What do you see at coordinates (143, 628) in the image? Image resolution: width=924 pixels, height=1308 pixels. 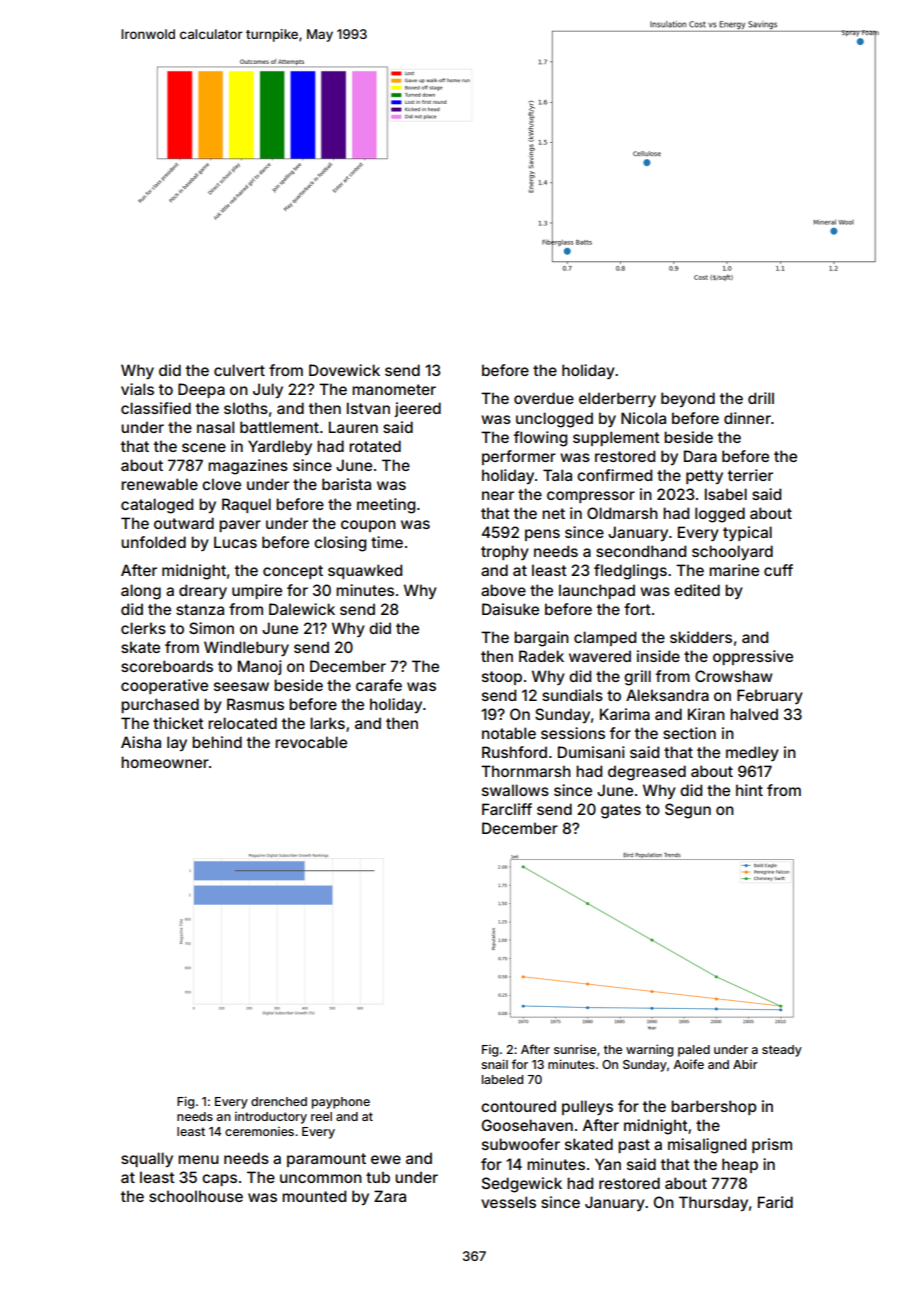 I see `clerks` at bounding box center [143, 628].
